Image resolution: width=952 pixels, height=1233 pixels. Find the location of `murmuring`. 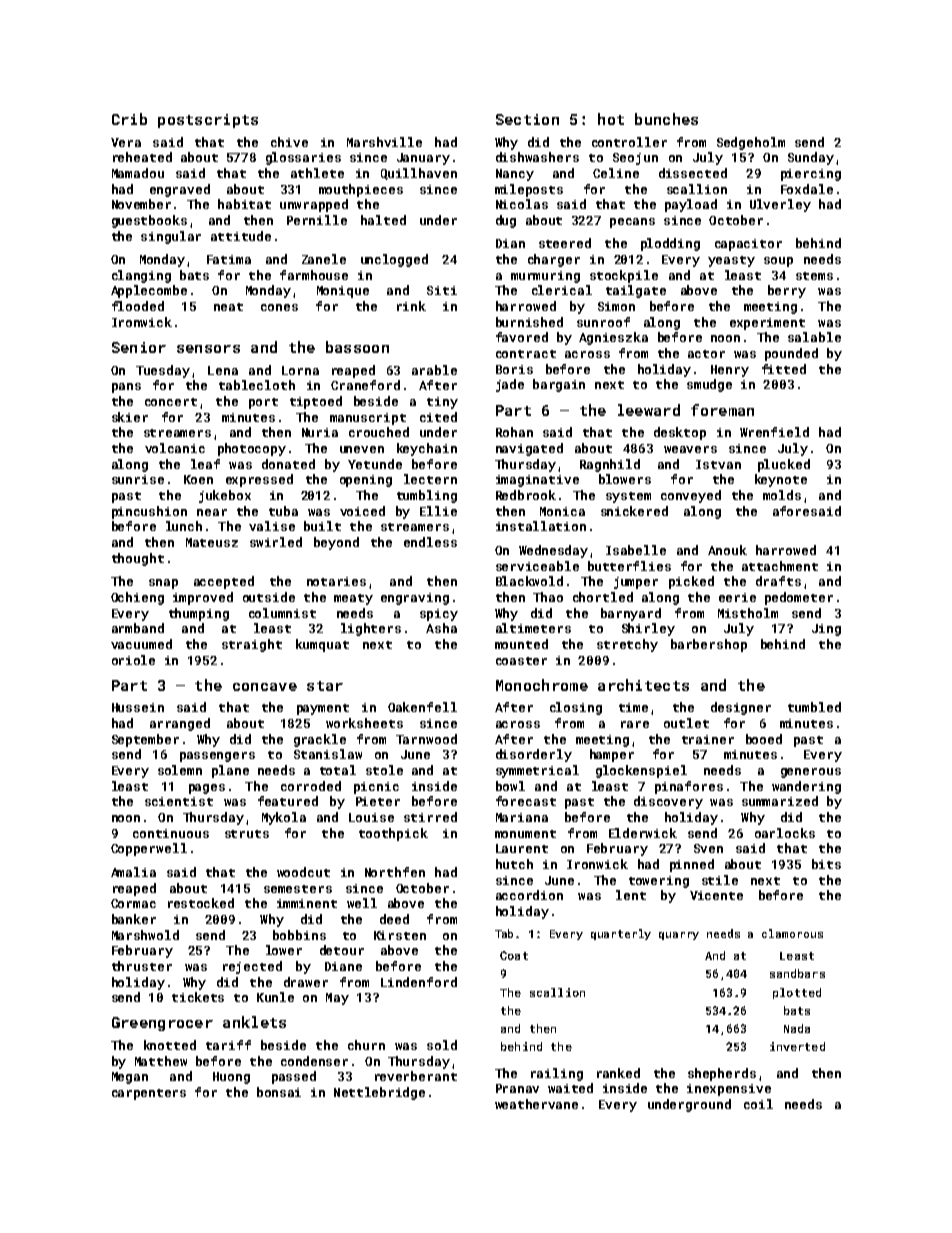

murmuring is located at coordinates (545, 277).
